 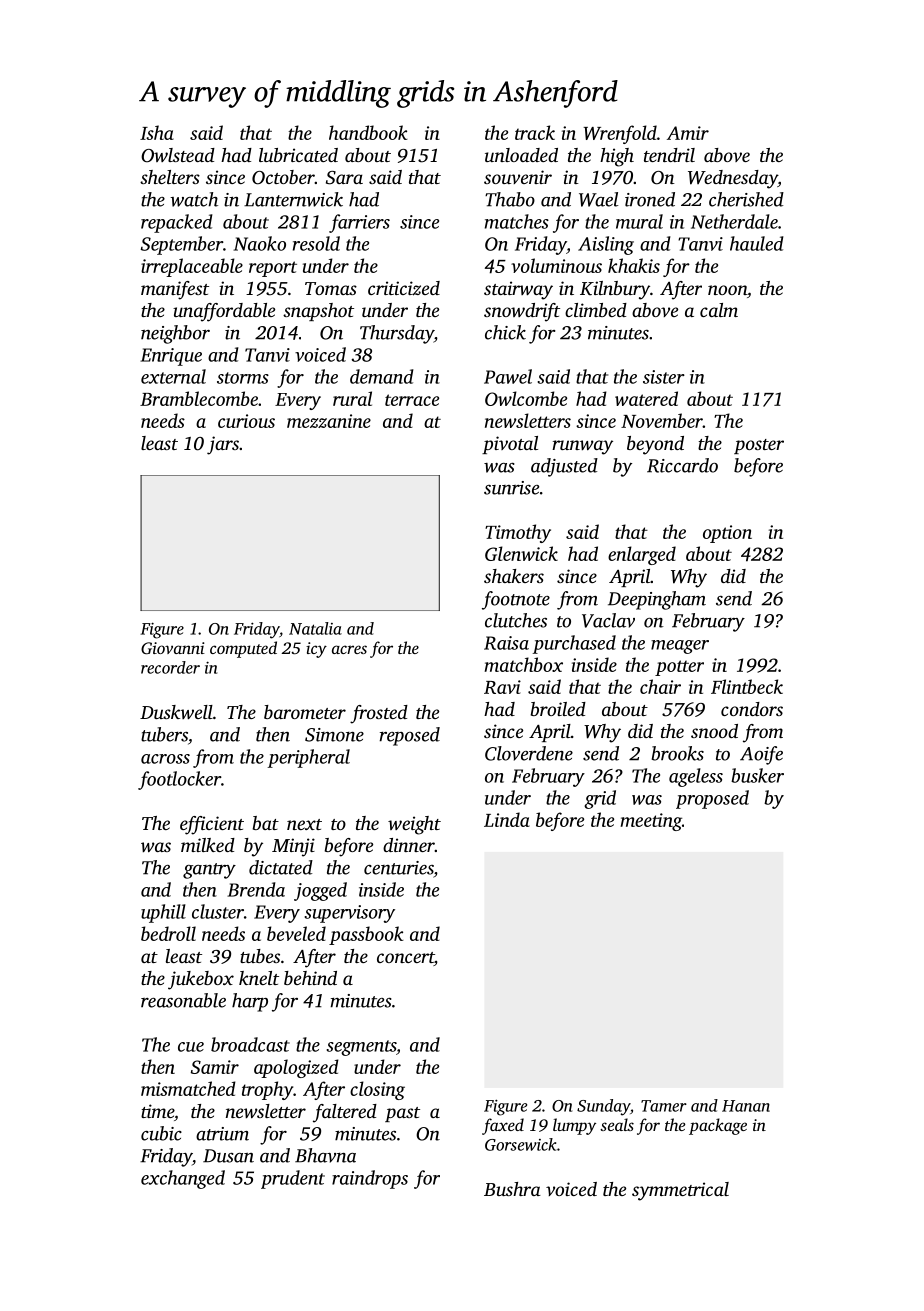 I want to click on jars, so click(x=223, y=445).
